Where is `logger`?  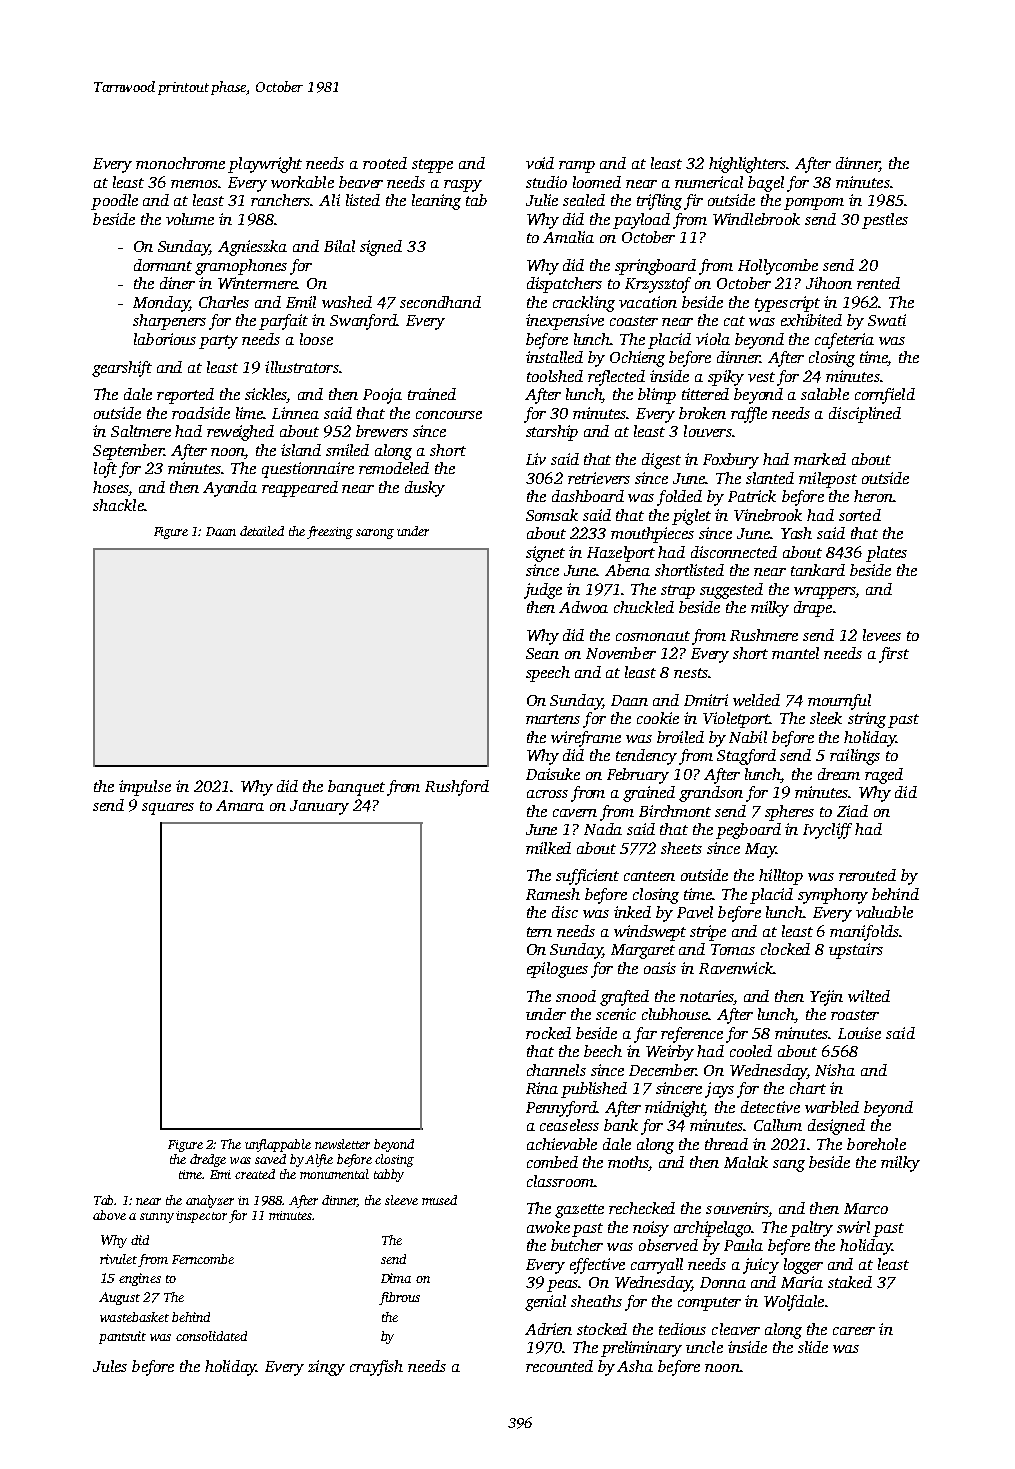
logger is located at coordinates (803, 1266).
